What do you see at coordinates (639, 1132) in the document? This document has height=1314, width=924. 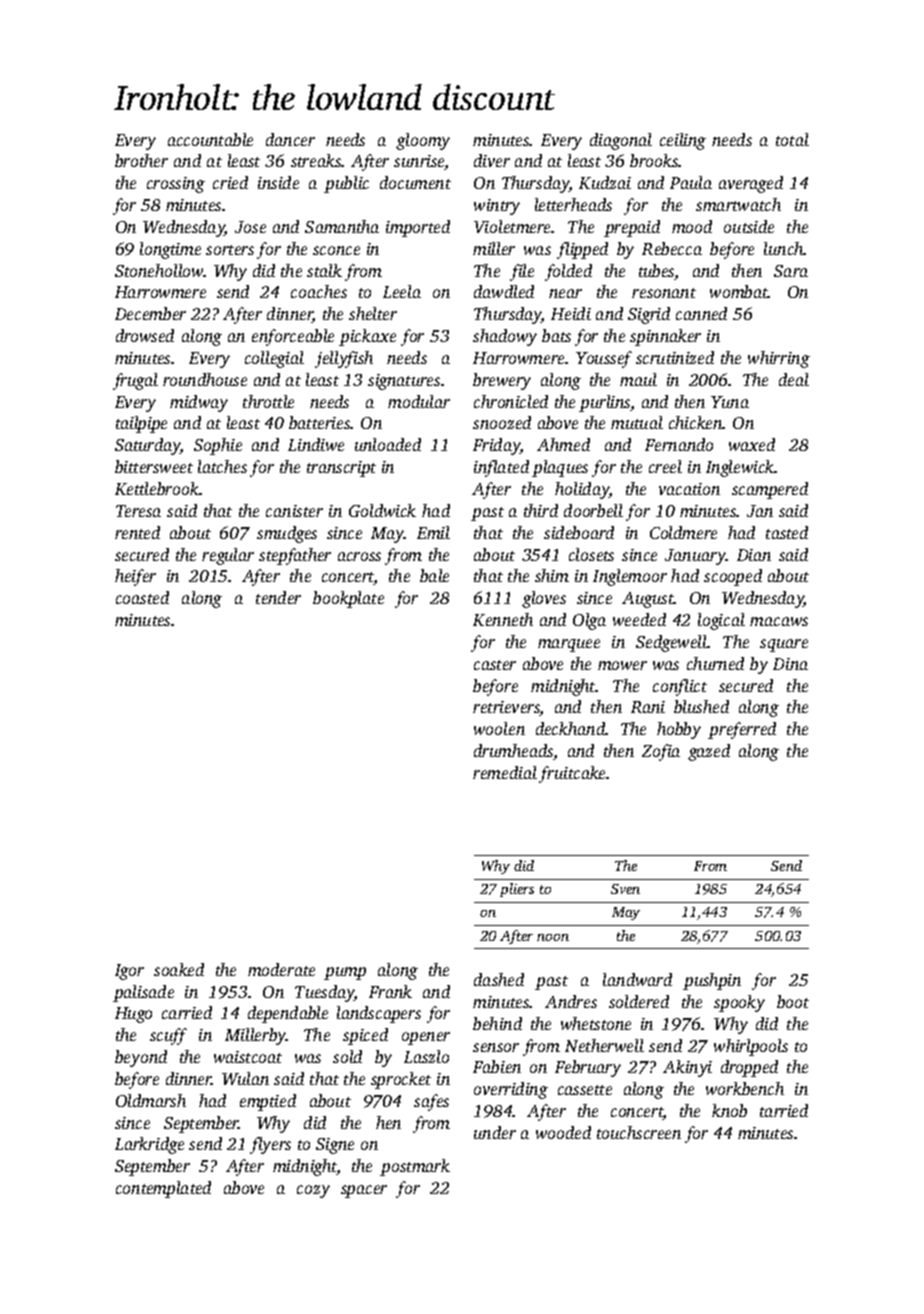 I see `touchscreen` at bounding box center [639, 1132].
